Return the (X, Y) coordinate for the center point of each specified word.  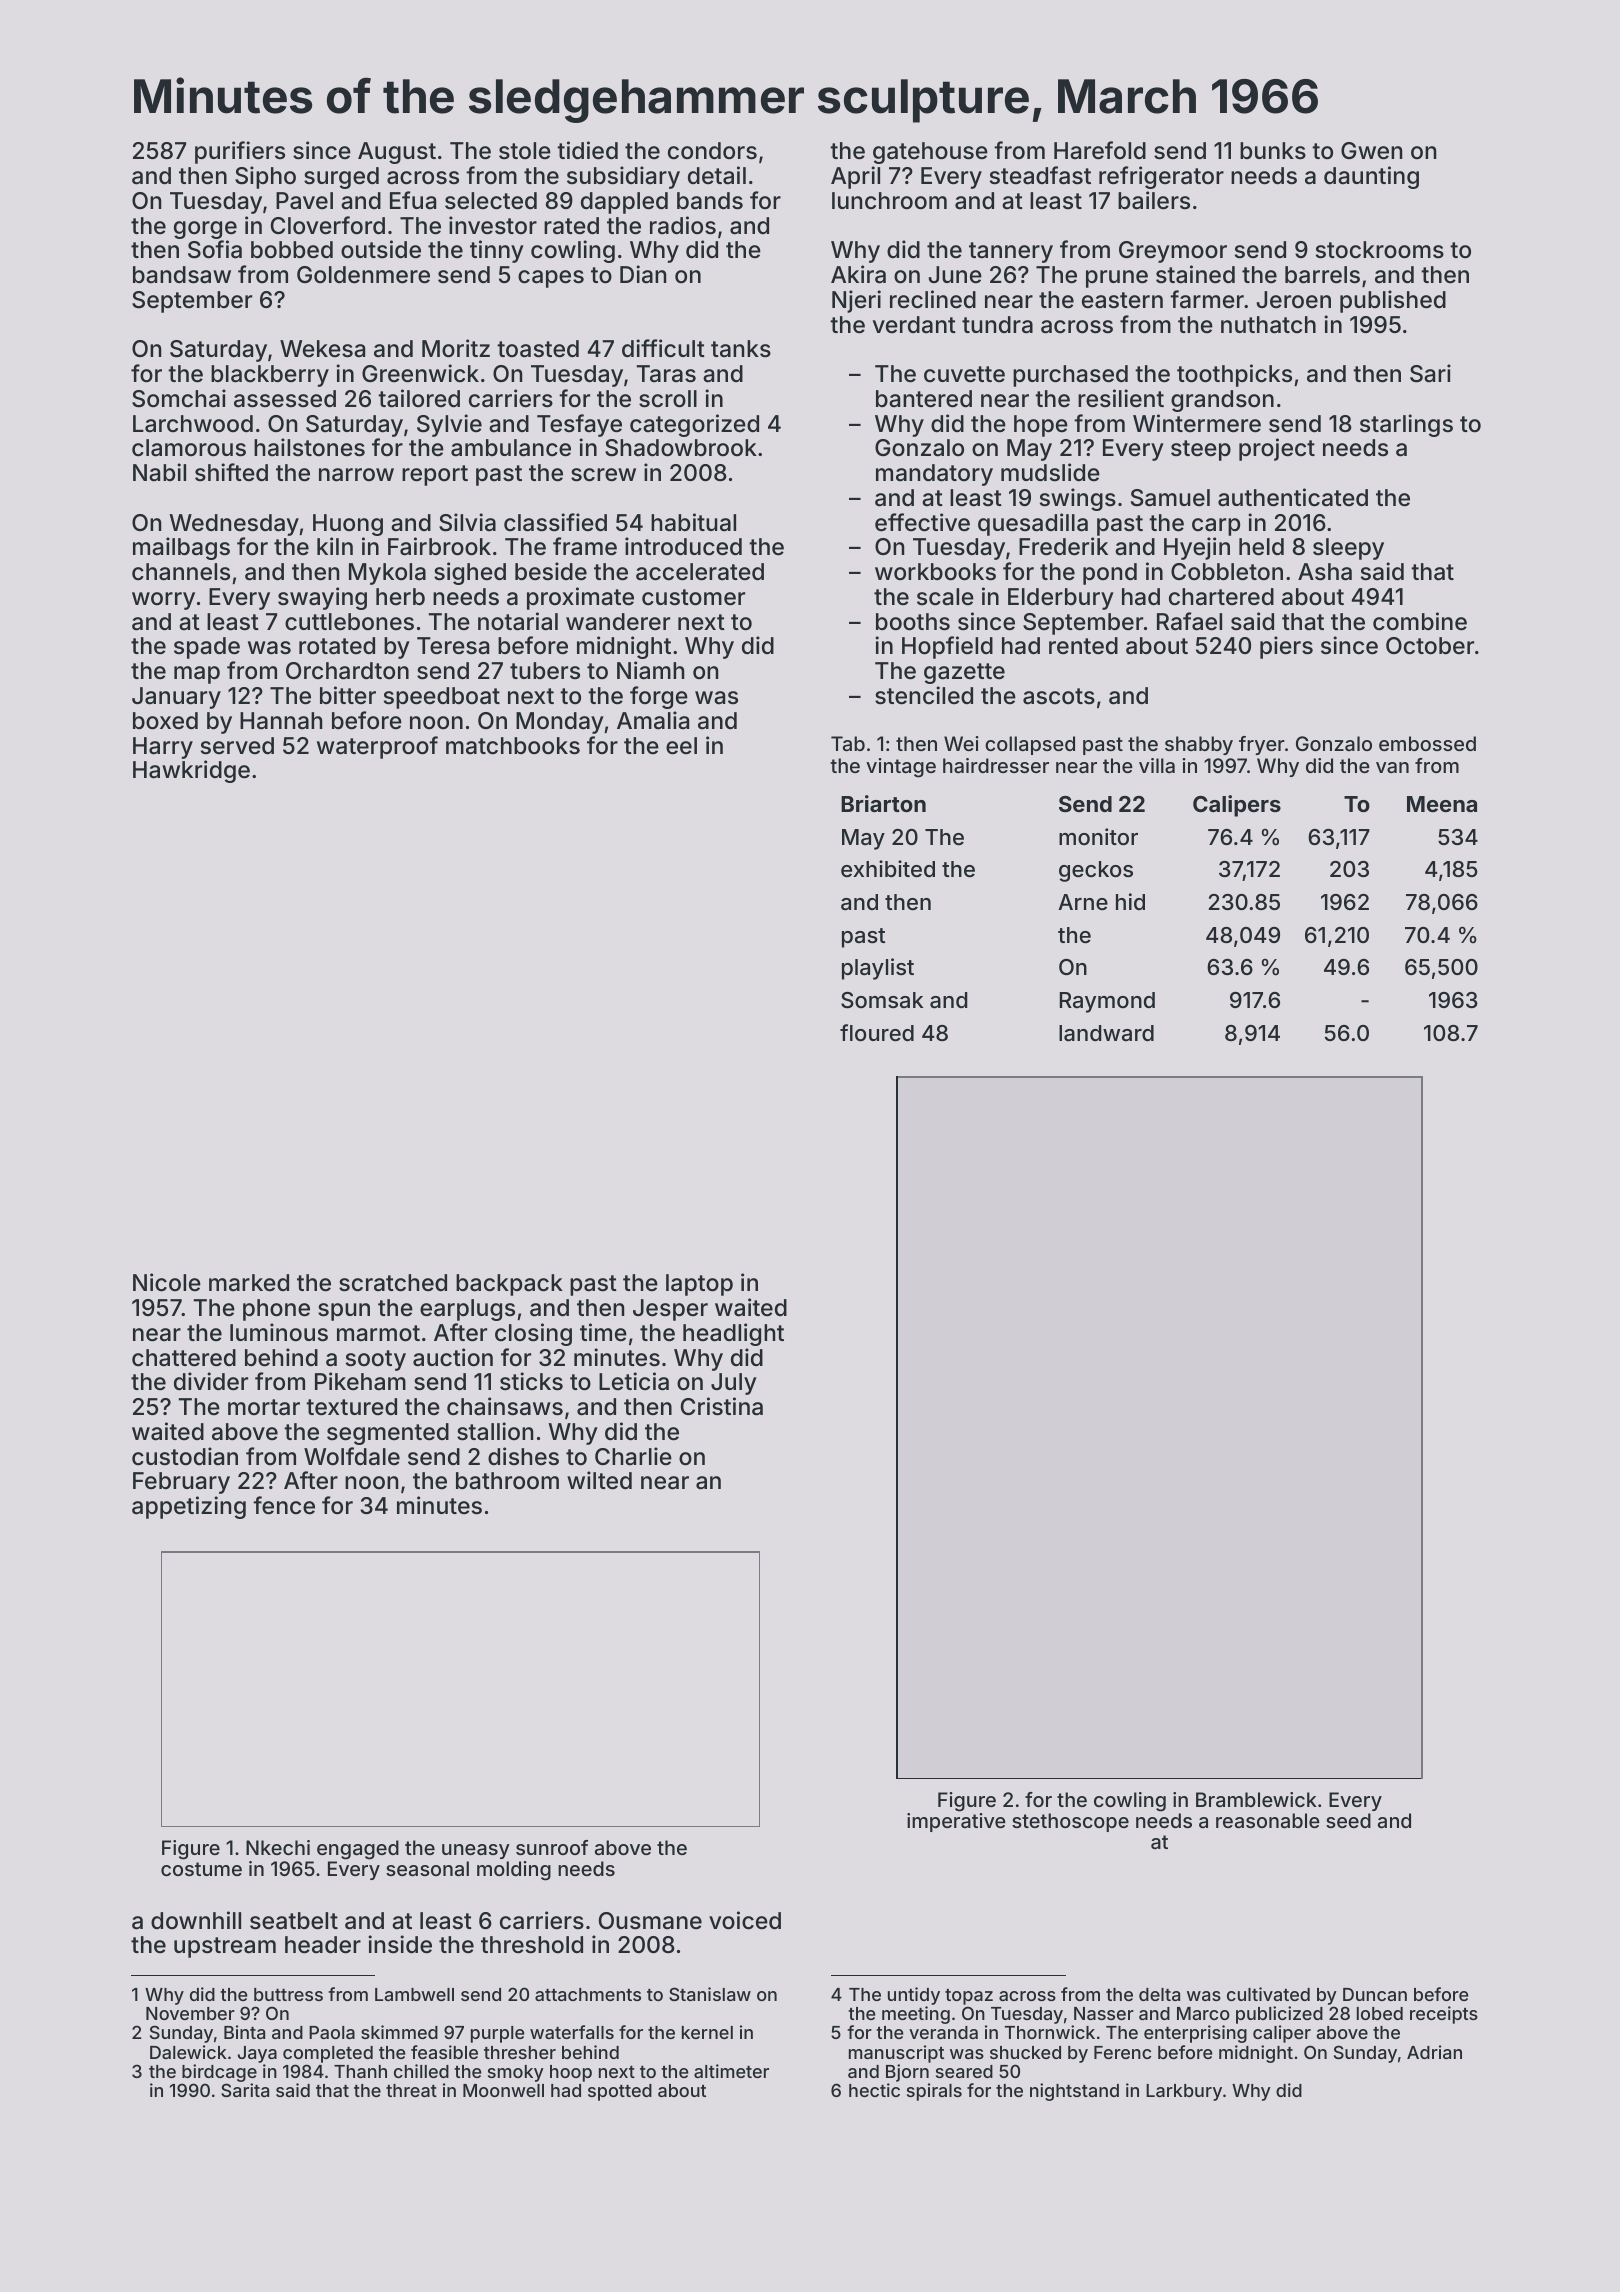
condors (712, 151)
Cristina (722, 1406)
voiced (745, 1920)
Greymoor (1173, 252)
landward (1106, 1033)
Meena (1442, 804)
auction (453, 1357)
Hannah (281, 721)
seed (1348, 1820)
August (397, 153)
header (323, 1945)
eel (681, 746)
